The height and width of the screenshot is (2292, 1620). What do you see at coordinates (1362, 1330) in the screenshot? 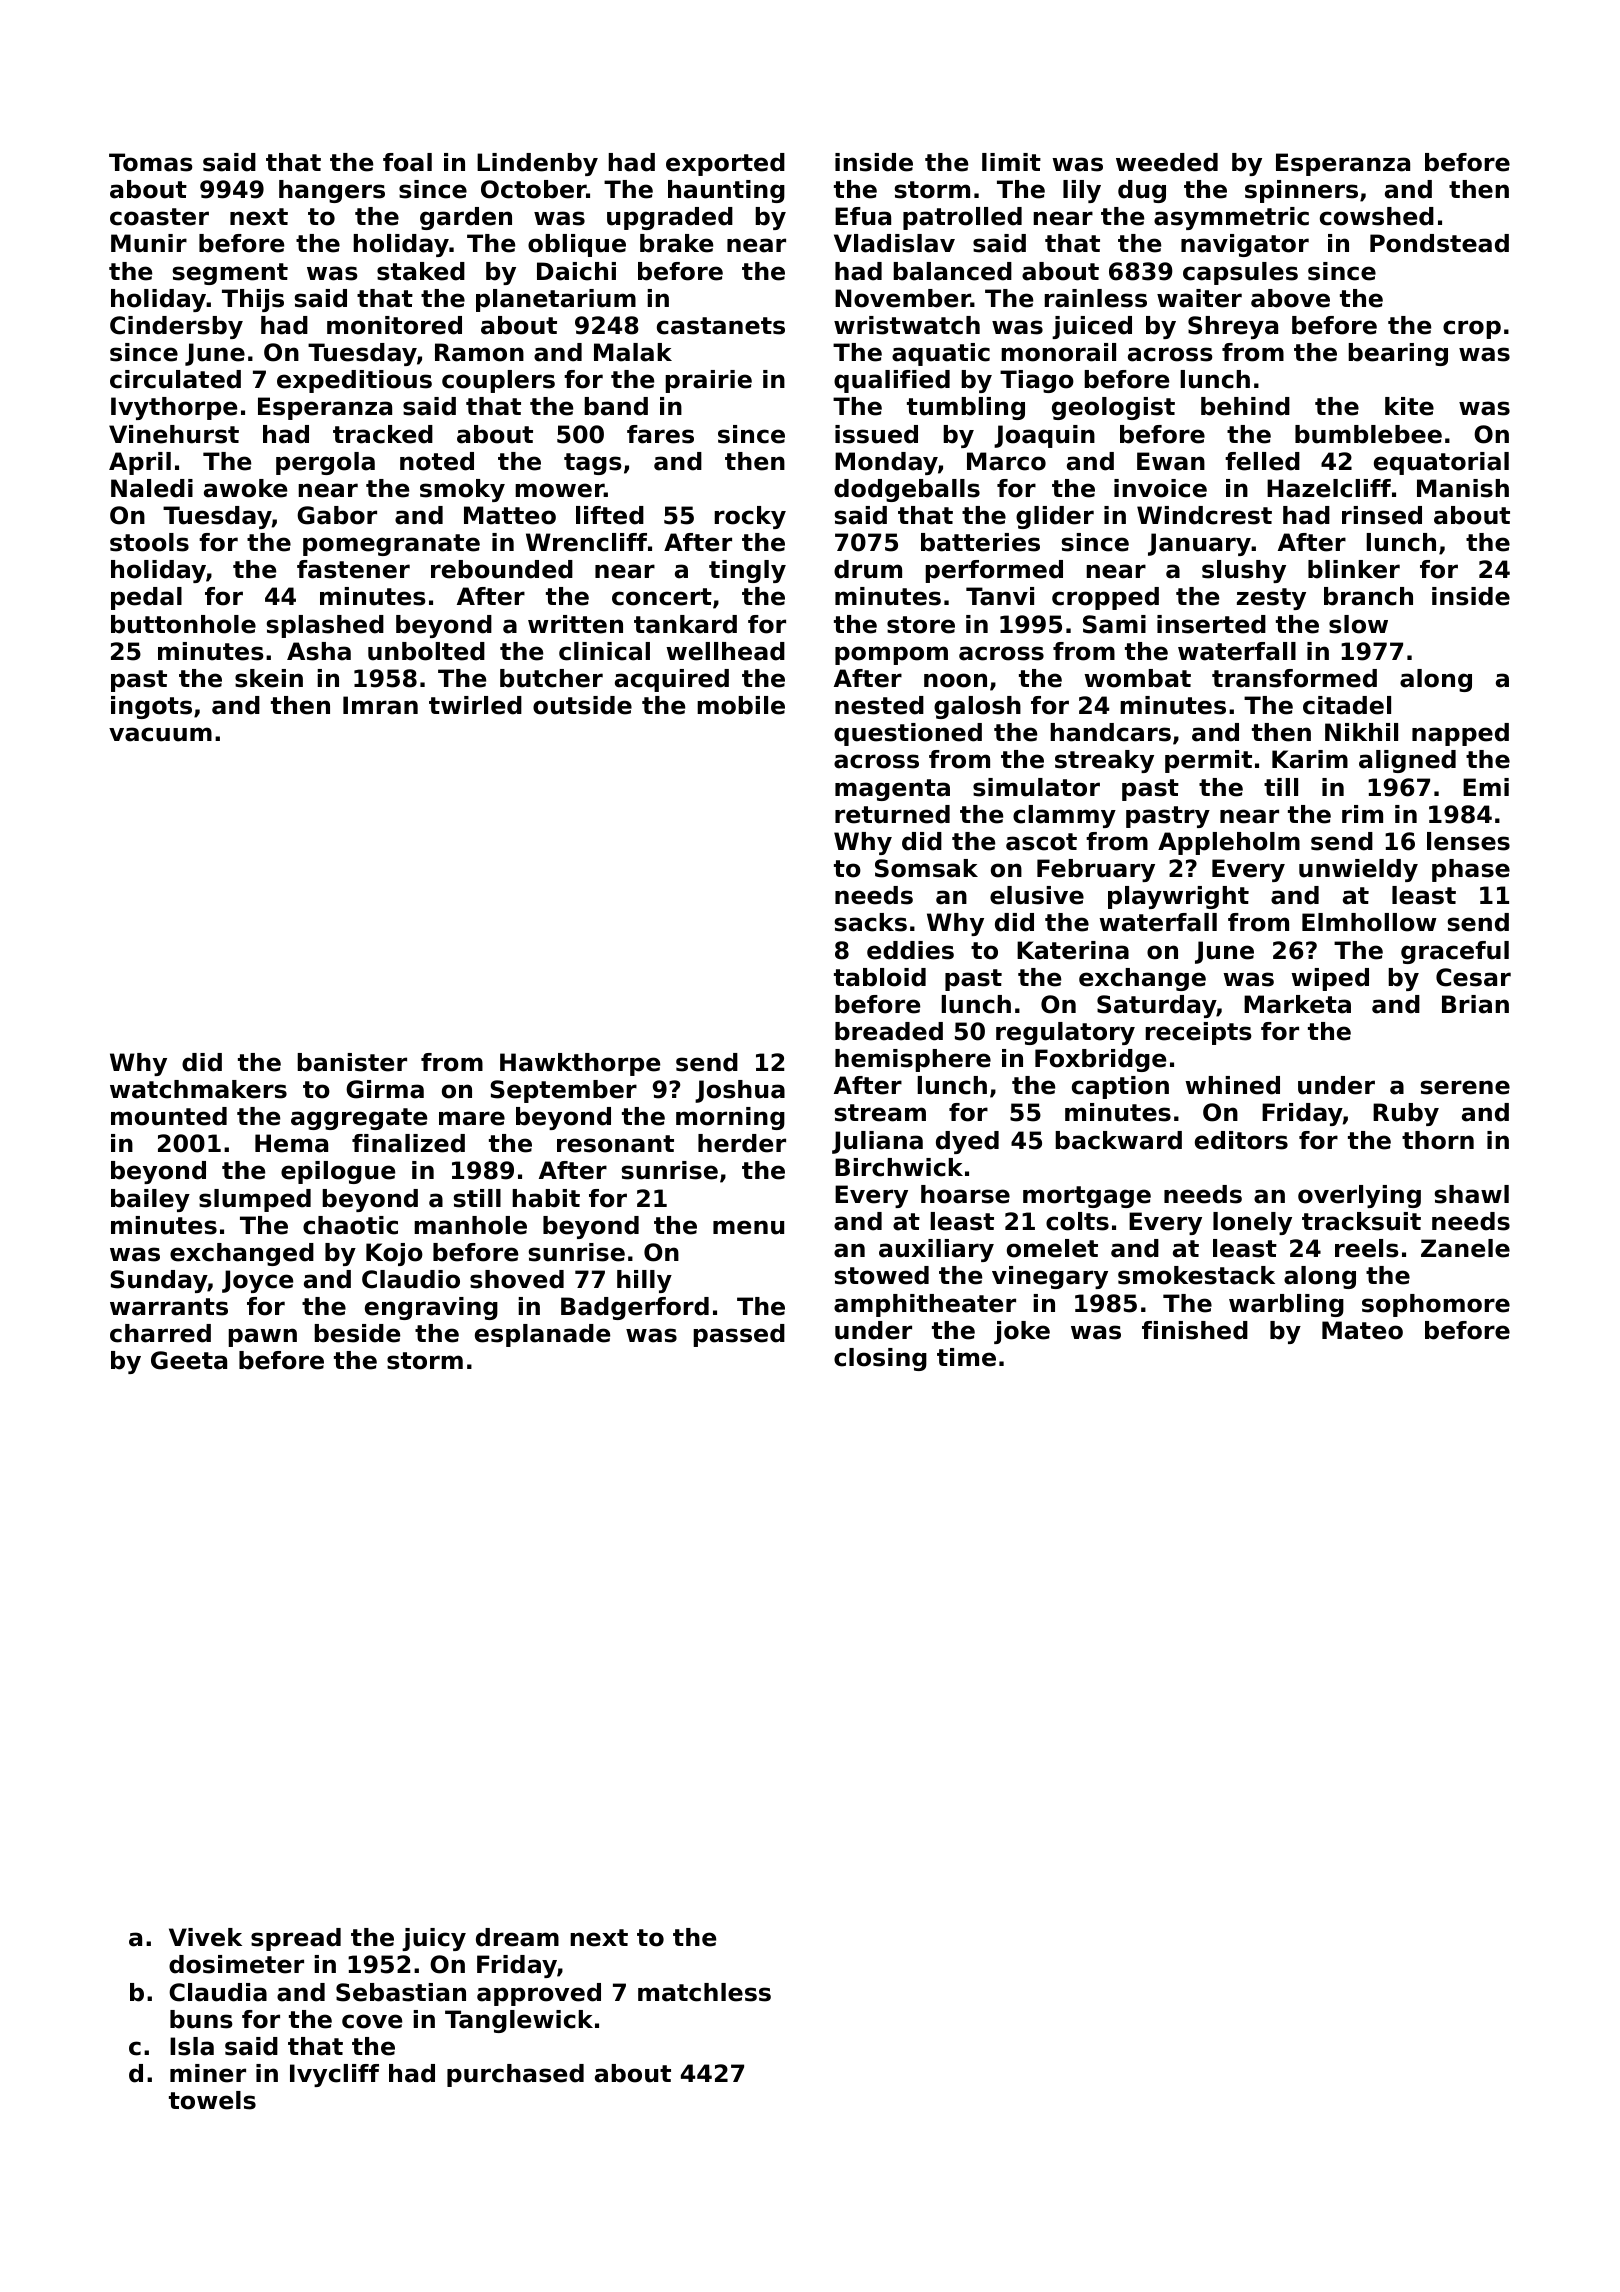
I see `Mateo` at bounding box center [1362, 1330].
